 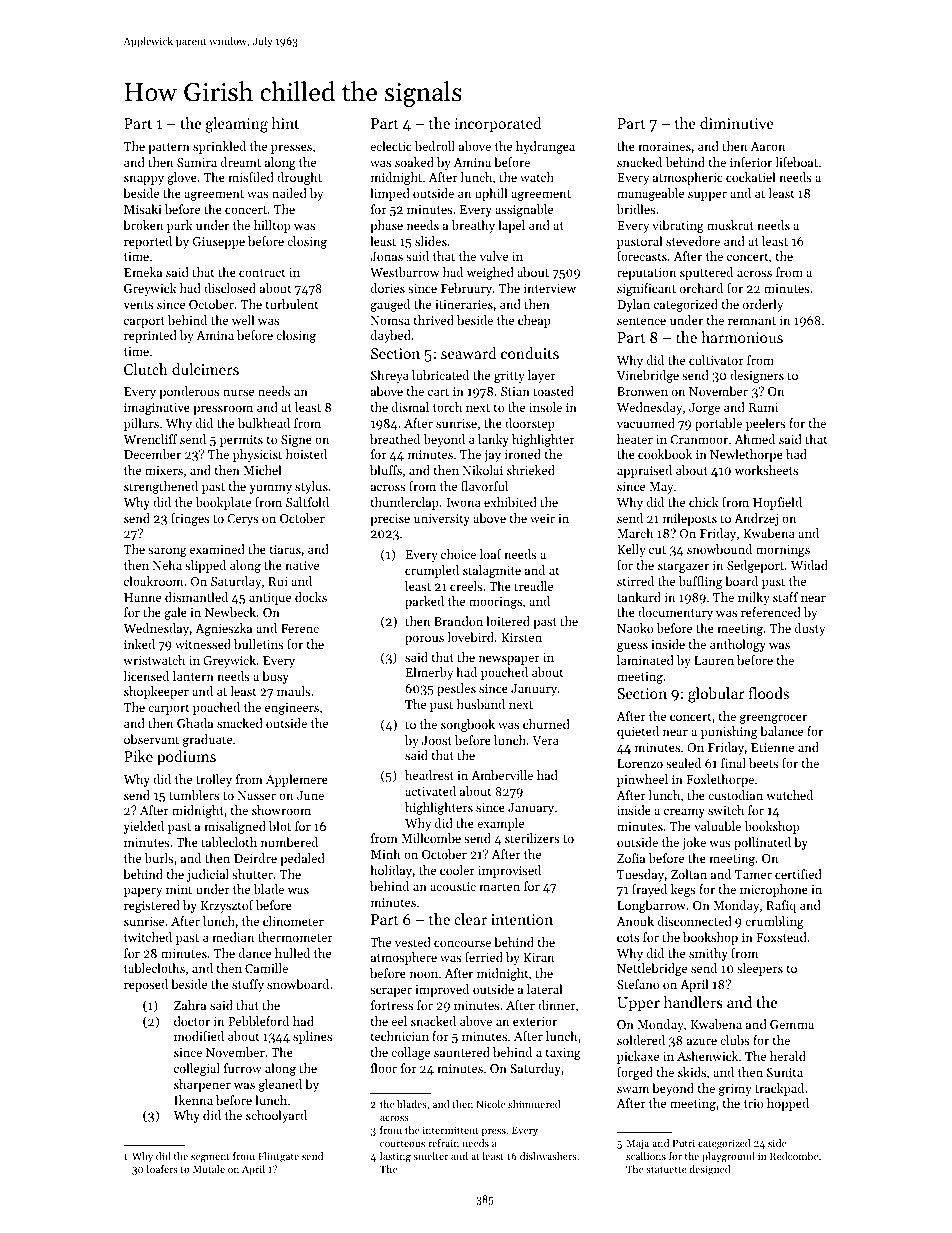 What do you see at coordinates (146, 369) in the document?
I see `Clutch` at bounding box center [146, 369].
